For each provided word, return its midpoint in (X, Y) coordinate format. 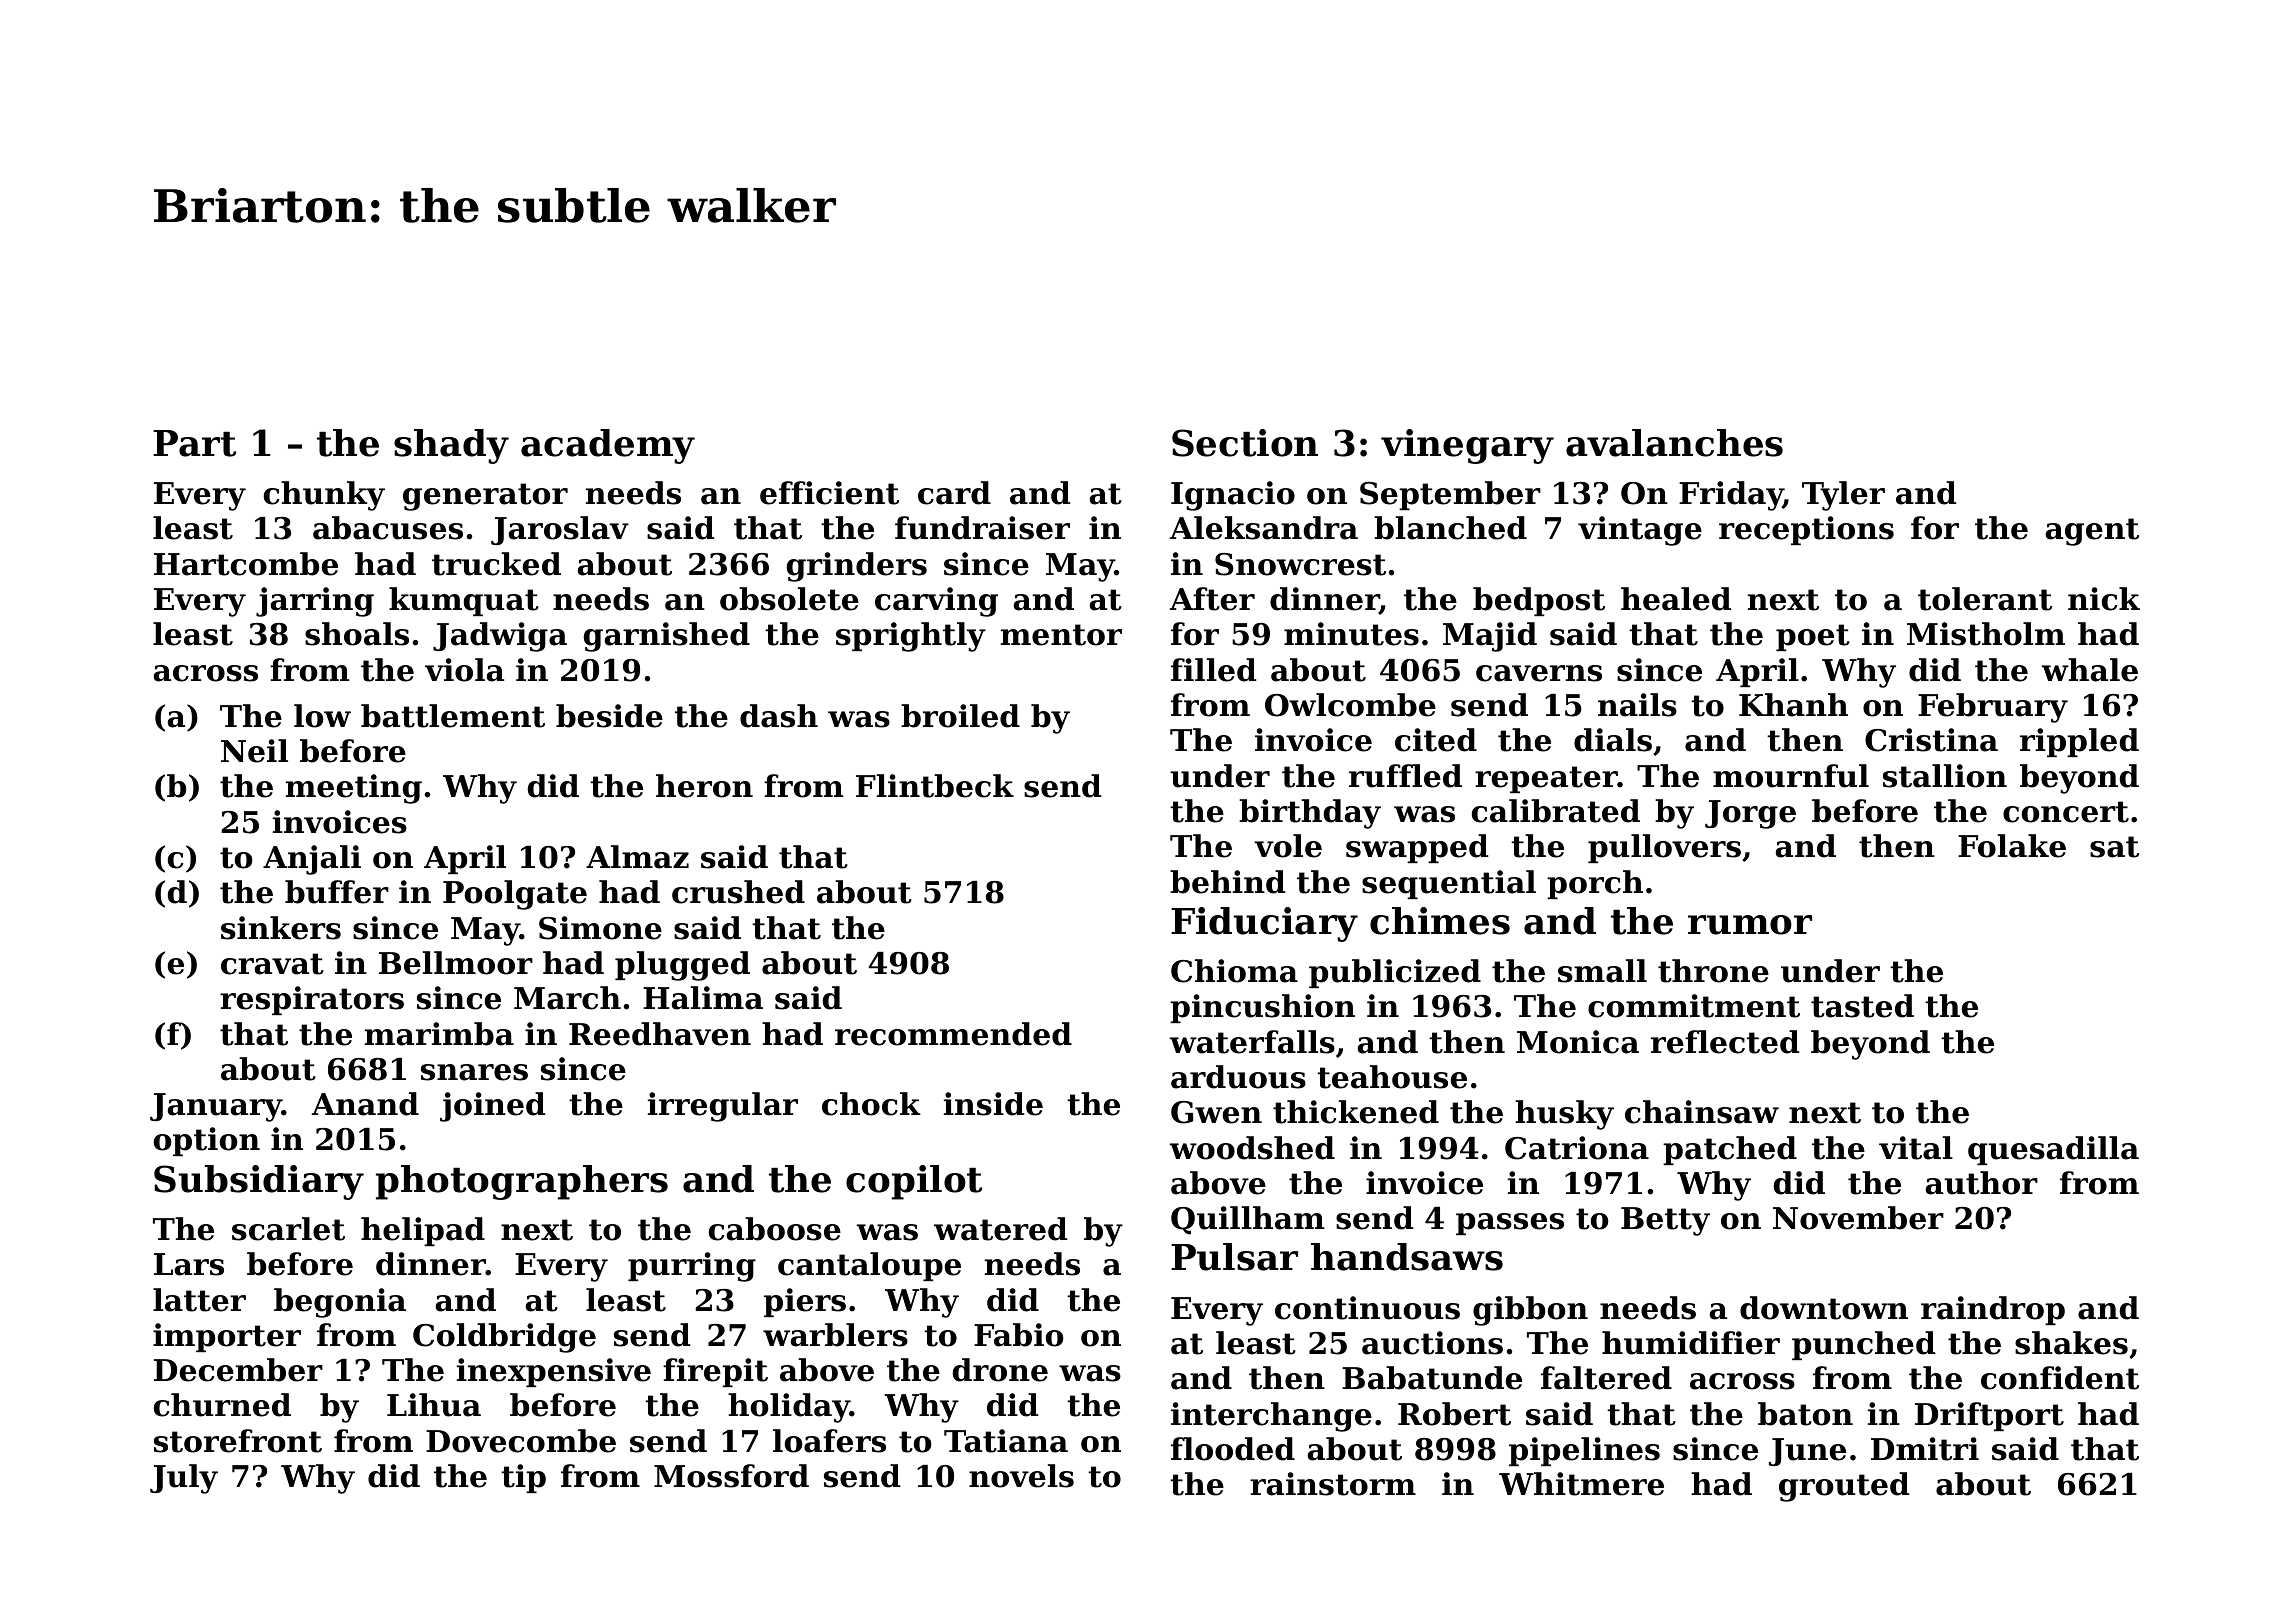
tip (523, 1478)
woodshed (1252, 1148)
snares (474, 1072)
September (1450, 495)
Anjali (312, 860)
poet (1813, 637)
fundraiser (982, 528)
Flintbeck (935, 786)
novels (1021, 1476)
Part (194, 443)
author (1982, 1183)
